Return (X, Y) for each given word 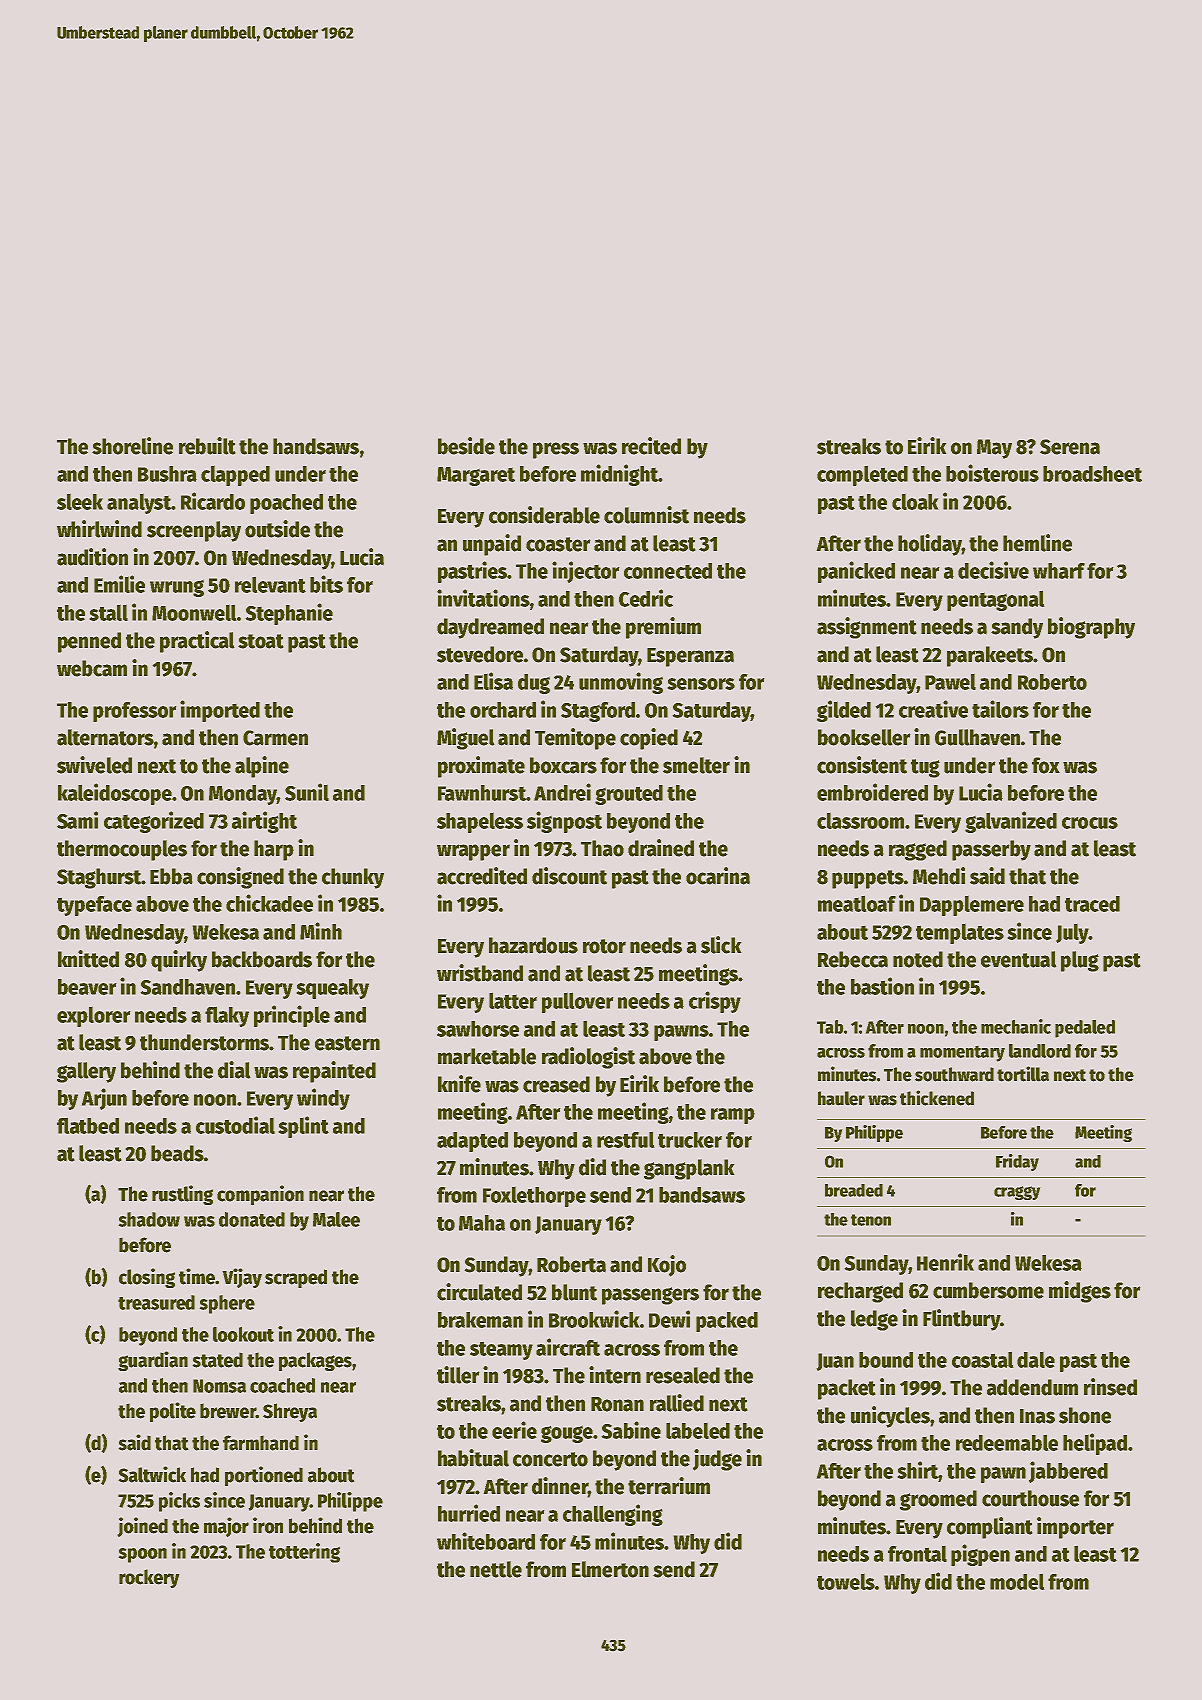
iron (268, 1525)
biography (1091, 628)
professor (135, 712)
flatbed (88, 1125)
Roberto (1052, 682)
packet (847, 1389)
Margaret (476, 476)
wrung (177, 588)
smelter (696, 765)
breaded (854, 1190)
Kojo (667, 1266)
